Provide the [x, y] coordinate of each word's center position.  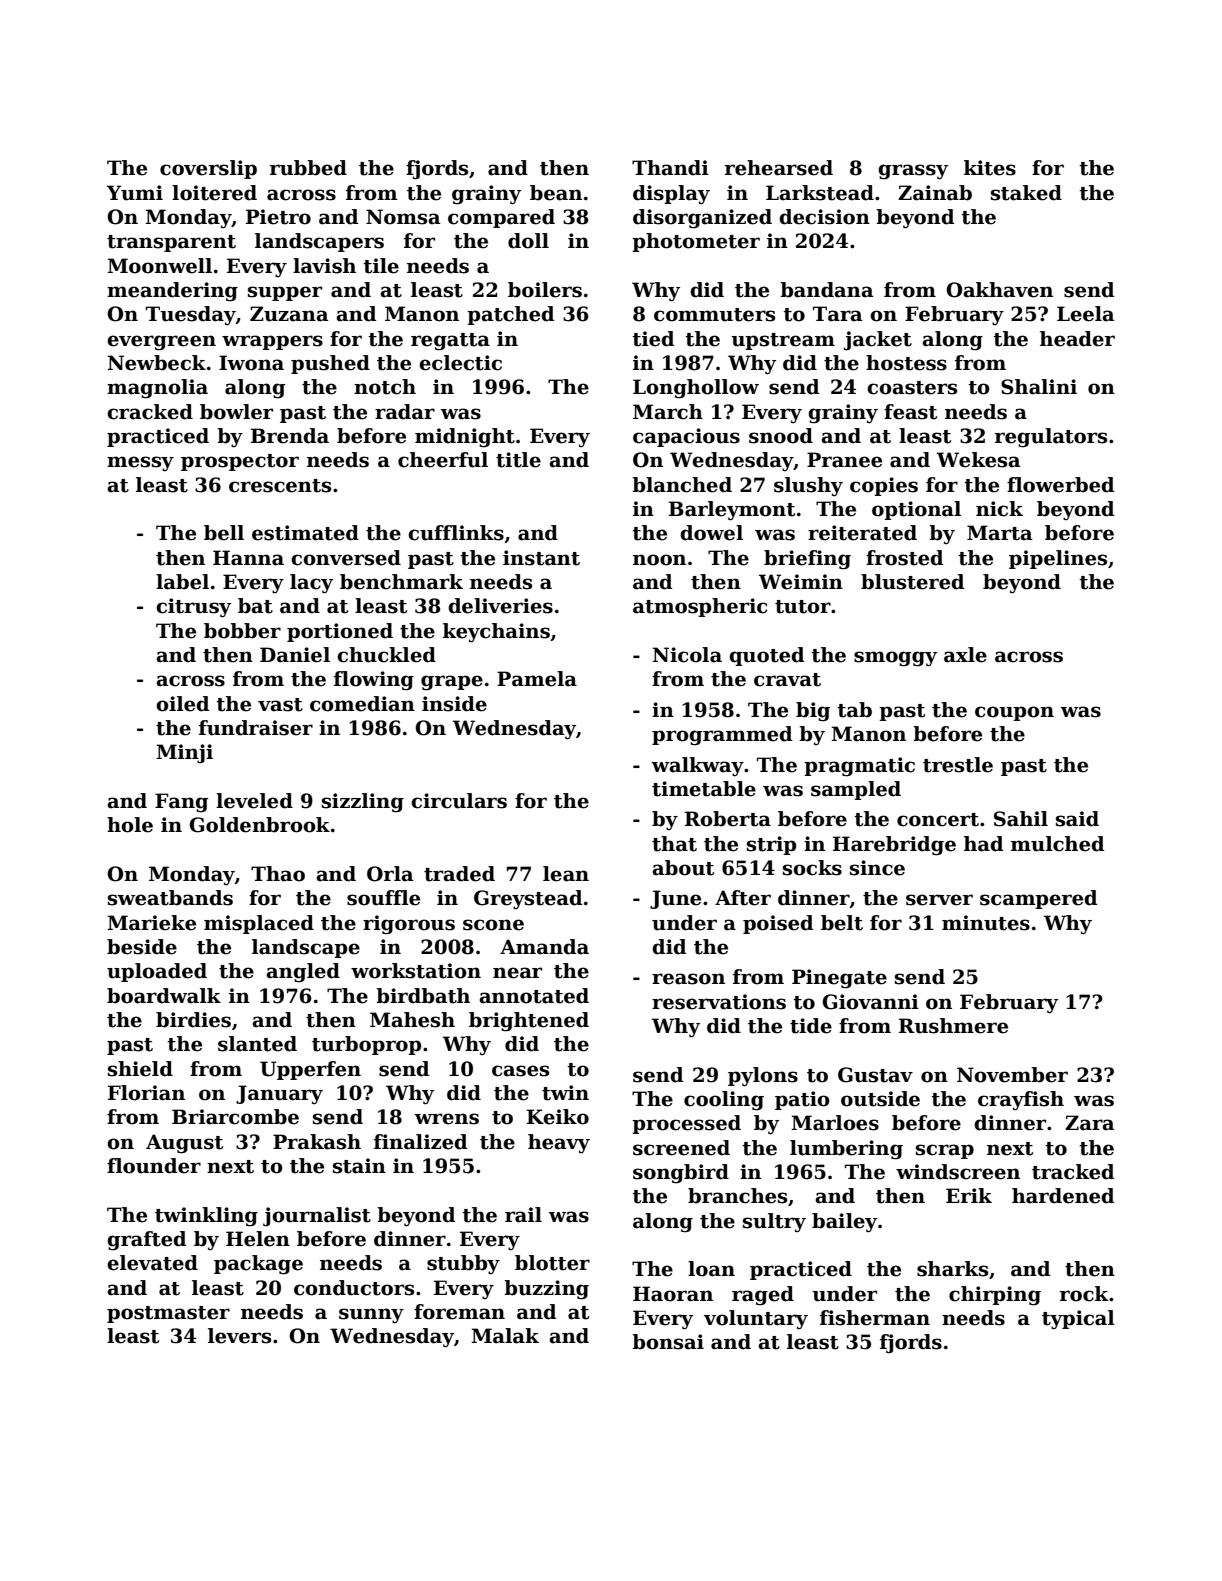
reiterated [862, 533]
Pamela [537, 679]
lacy [311, 584]
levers [239, 1336]
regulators [1051, 437]
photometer [696, 242]
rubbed [308, 168]
